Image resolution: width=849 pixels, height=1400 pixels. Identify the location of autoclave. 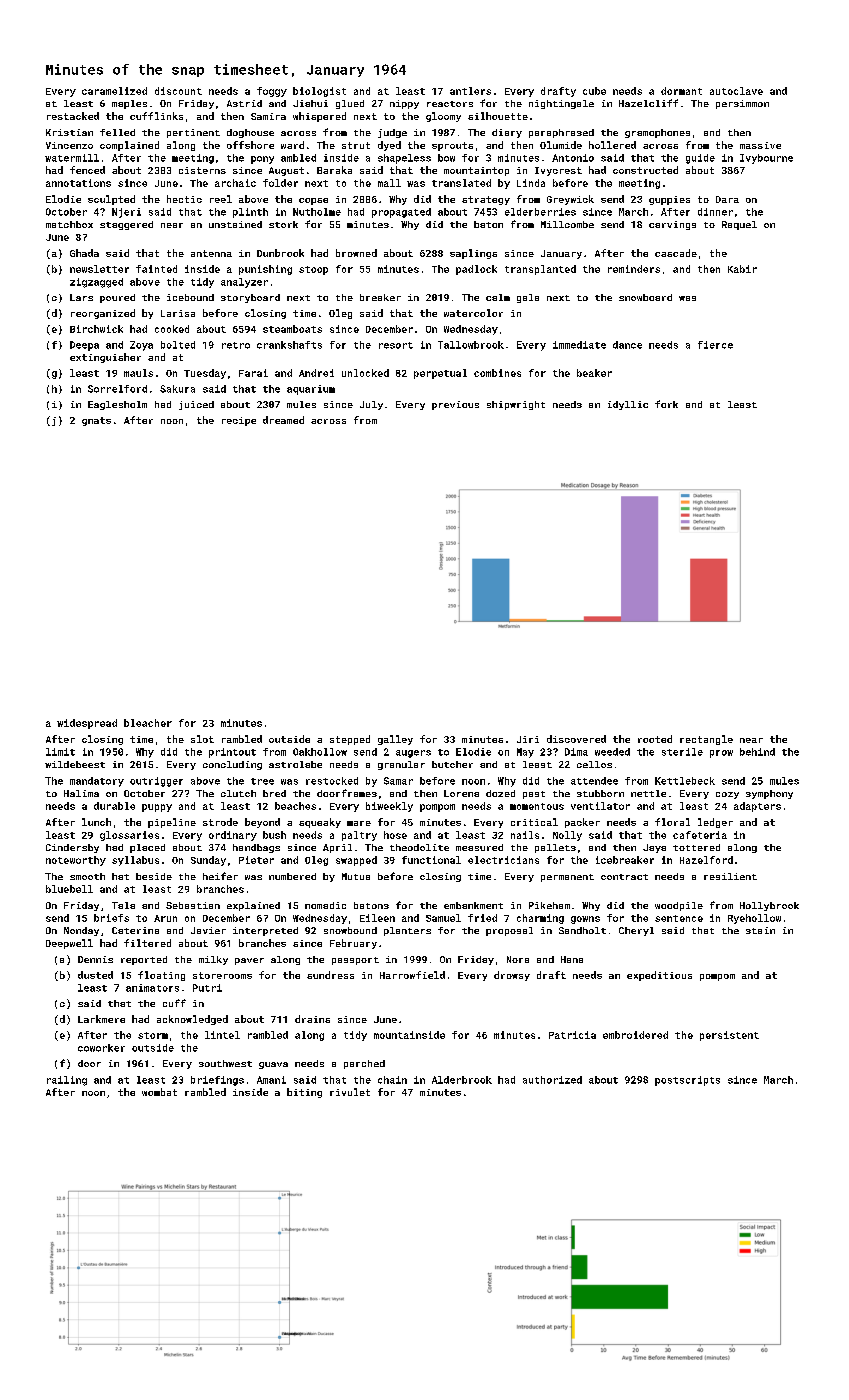
(736, 91).
